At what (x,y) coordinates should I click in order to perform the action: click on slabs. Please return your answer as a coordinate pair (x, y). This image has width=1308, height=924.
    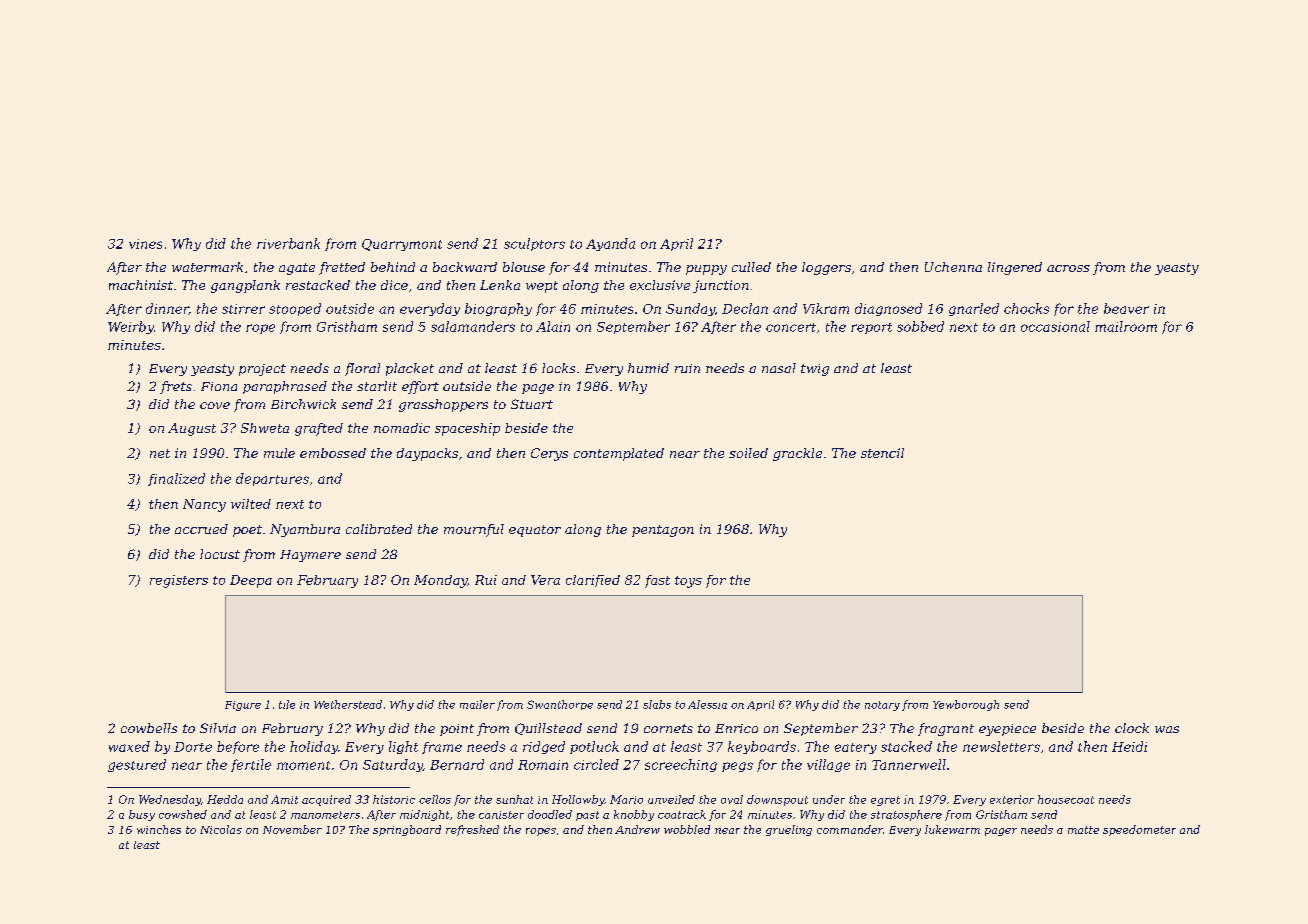
    Looking at the image, I should click on (657, 704).
